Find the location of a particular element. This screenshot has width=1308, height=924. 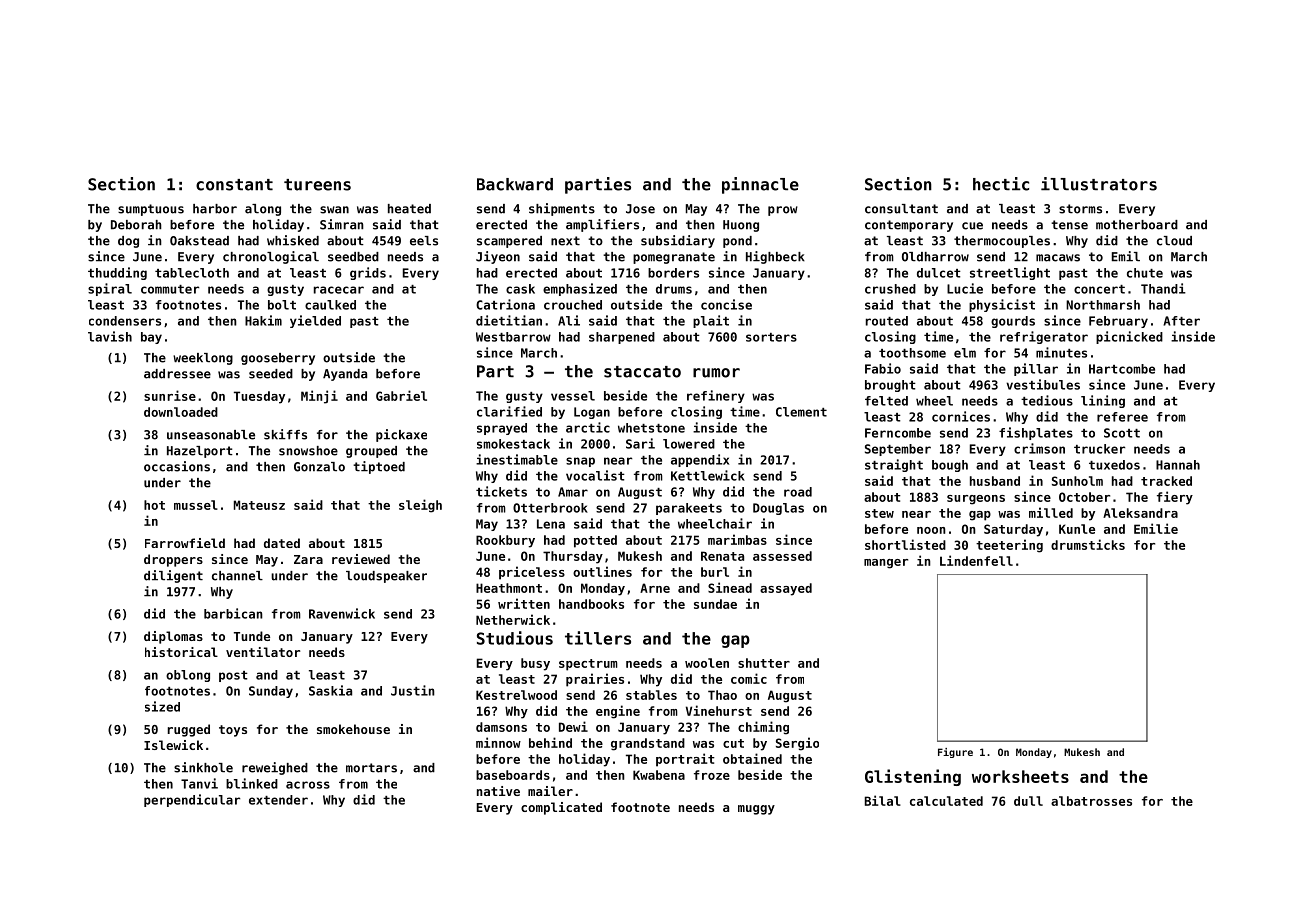

Hartcombe is located at coordinates (1122, 369).
